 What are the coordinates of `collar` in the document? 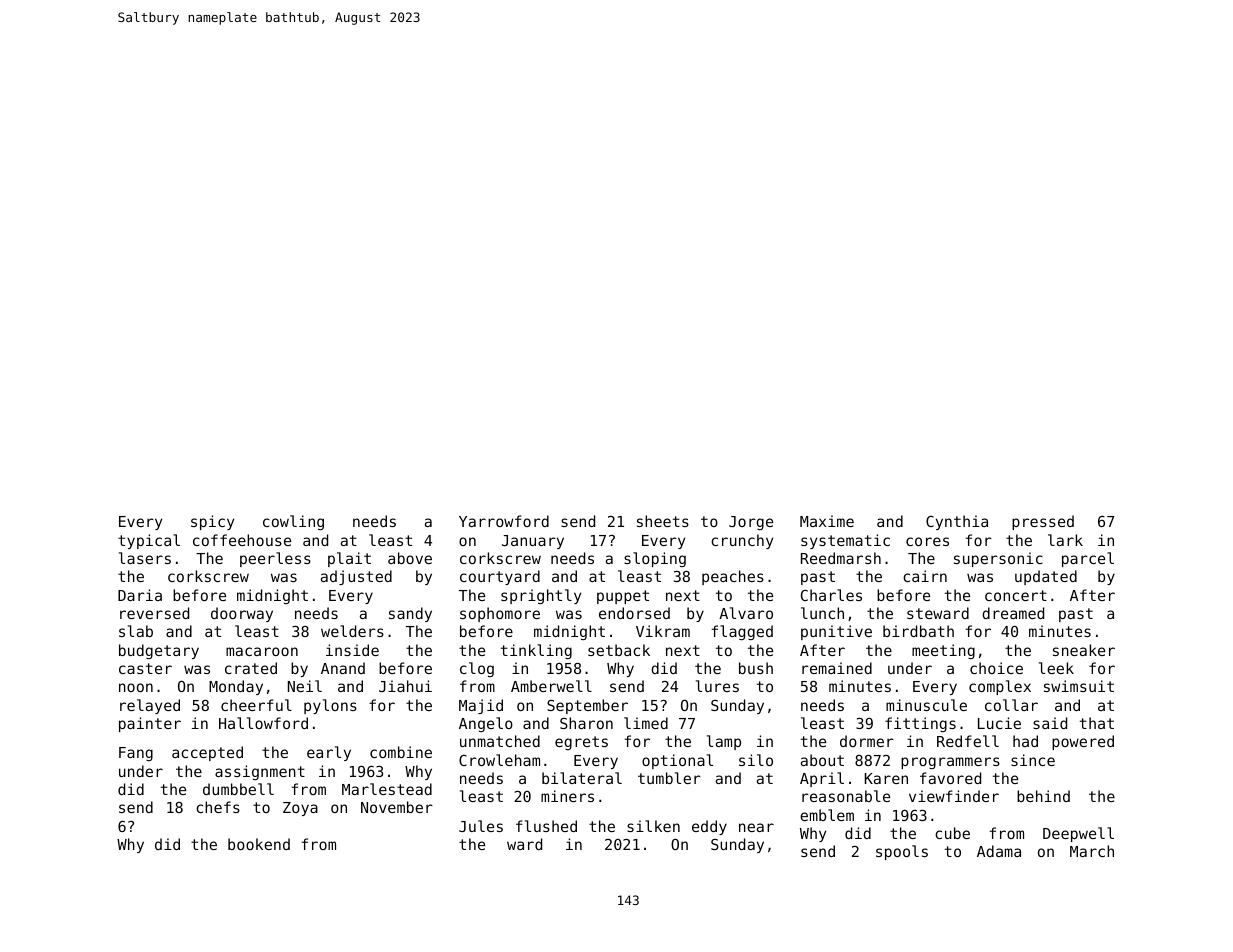 It's located at (1011, 705).
